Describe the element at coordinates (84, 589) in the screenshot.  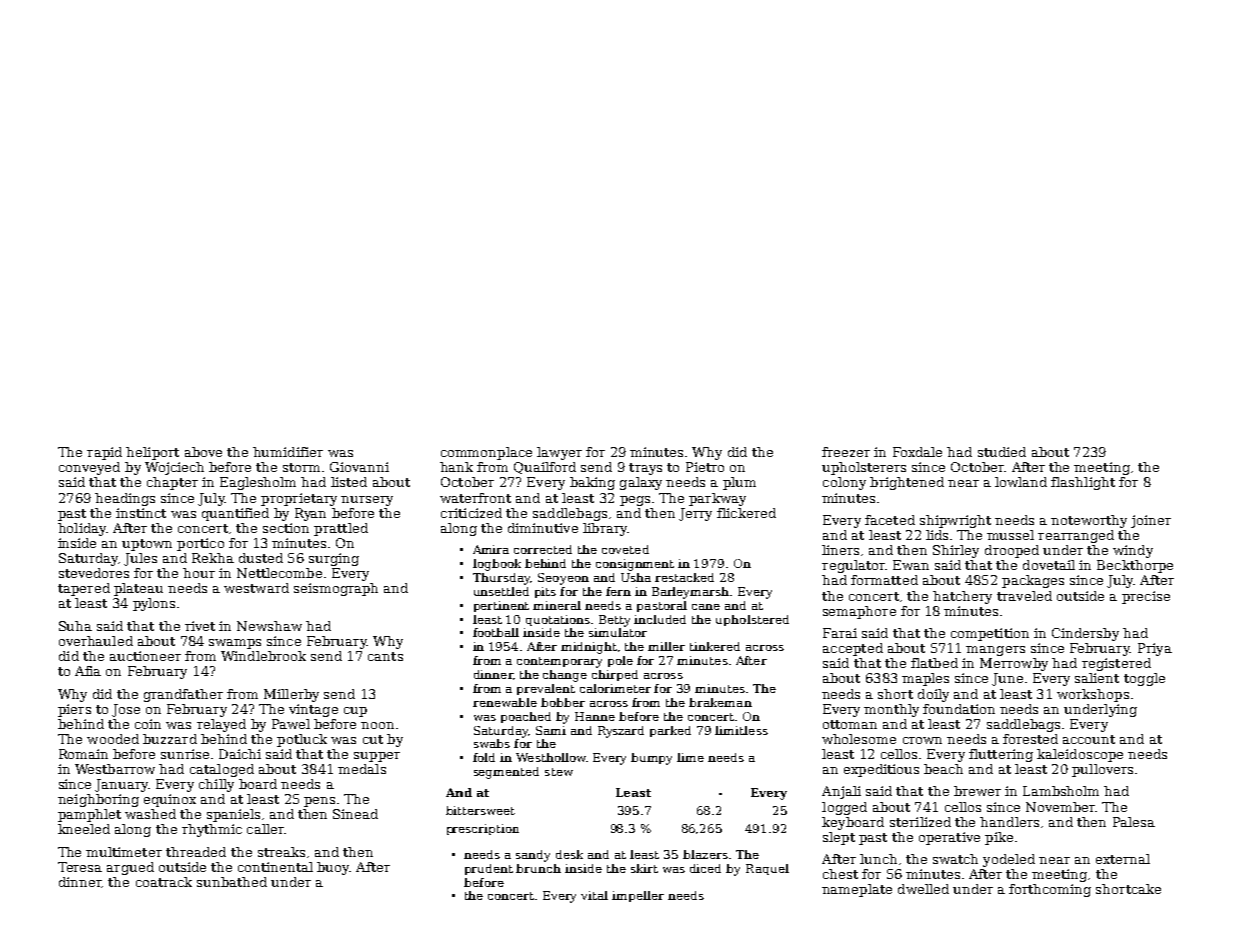
I see `tapered` at that location.
